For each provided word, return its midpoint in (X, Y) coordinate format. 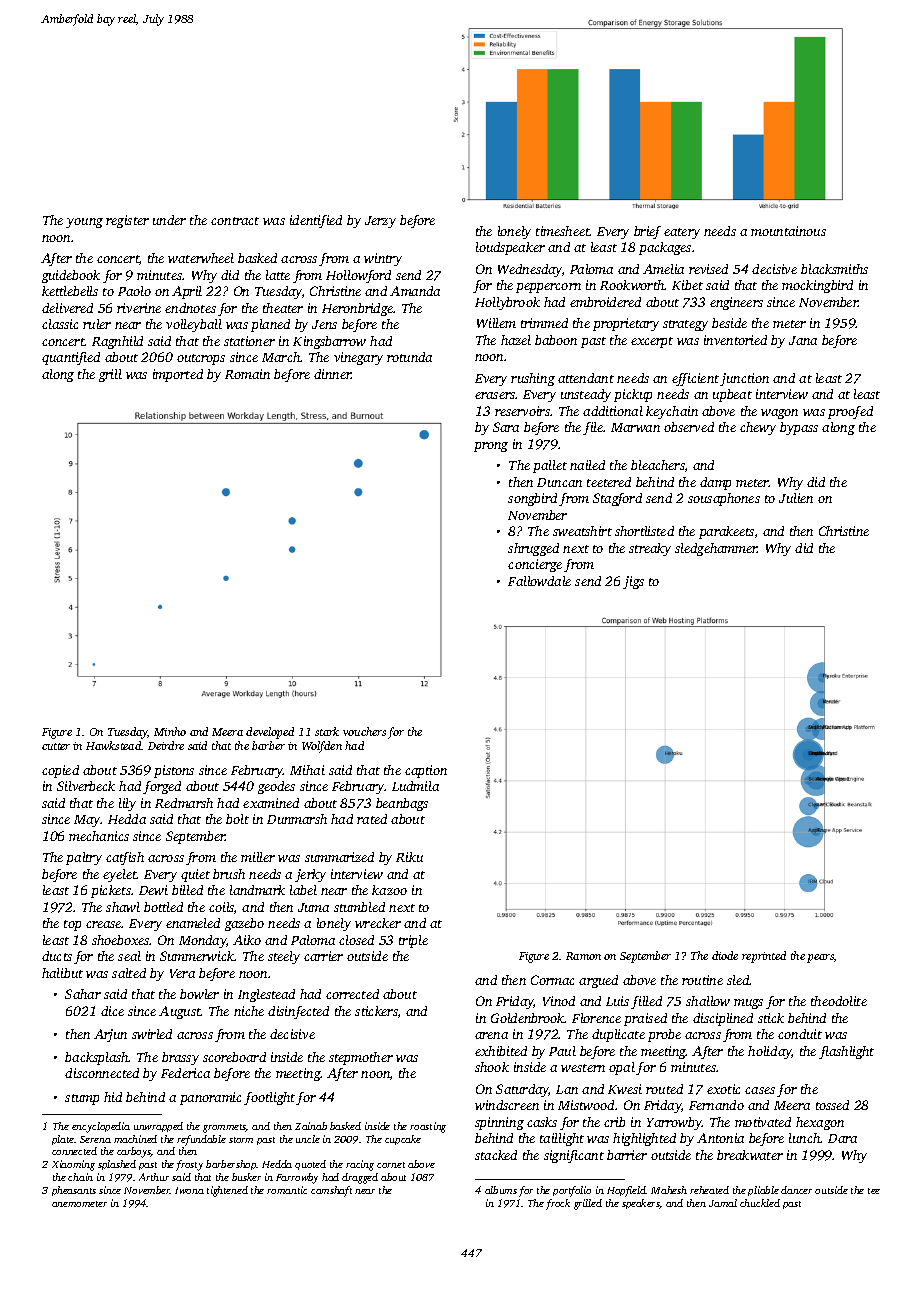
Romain (247, 374)
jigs (633, 582)
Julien (796, 498)
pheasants (74, 1191)
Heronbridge (358, 309)
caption (426, 771)
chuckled (760, 1203)
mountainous (788, 231)
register (127, 221)
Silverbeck (86, 786)
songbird (532, 499)
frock (558, 1204)
